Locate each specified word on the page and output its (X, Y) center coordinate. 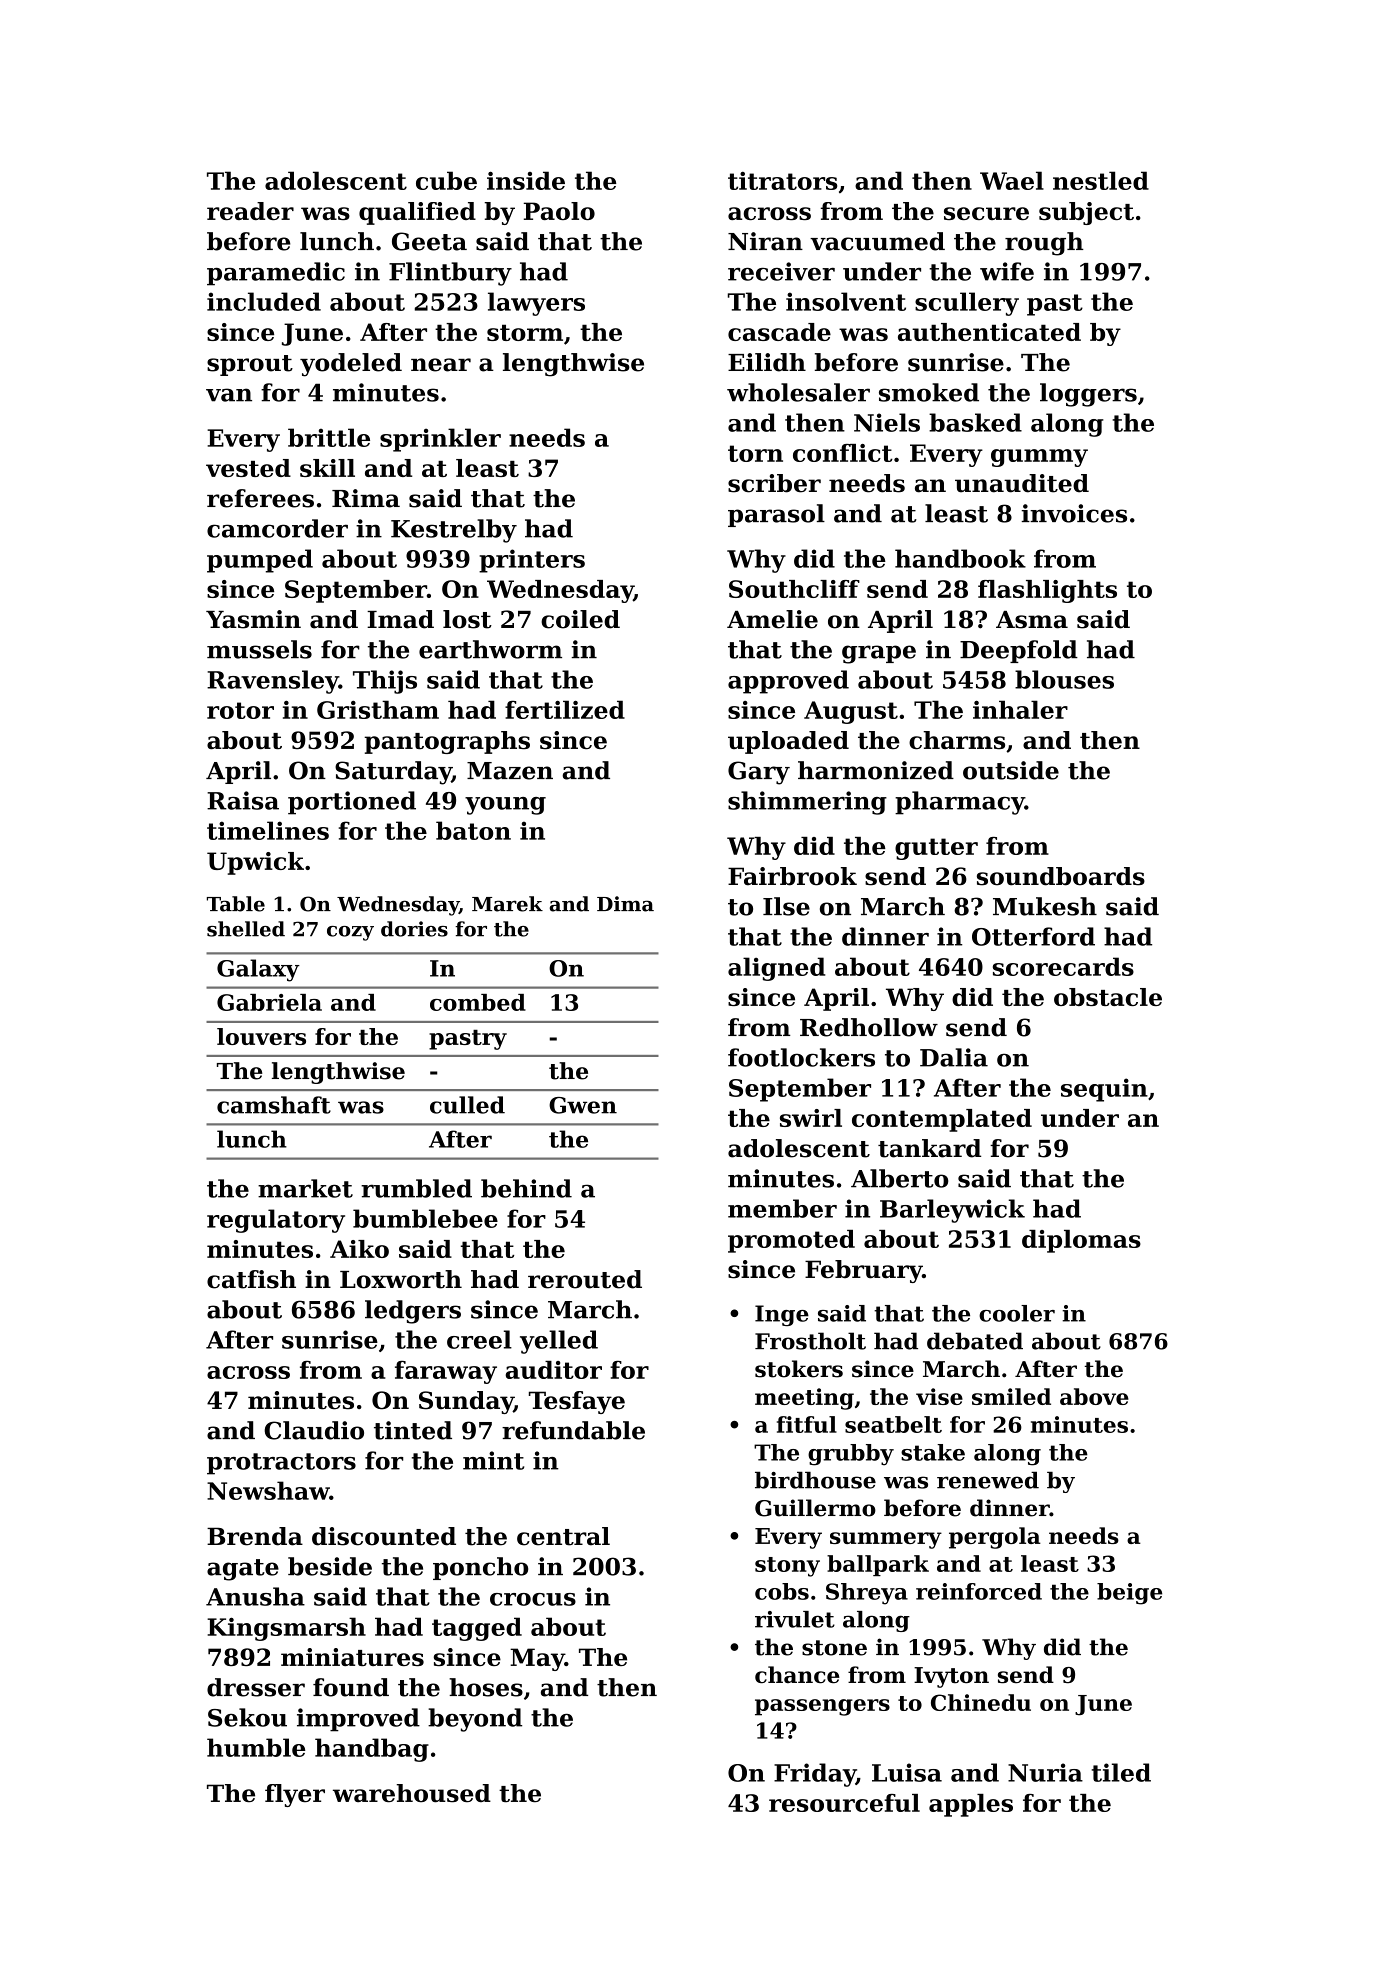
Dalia (954, 1057)
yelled (559, 1342)
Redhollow (869, 1027)
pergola (995, 1538)
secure (986, 213)
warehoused (412, 1793)
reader (250, 211)
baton (473, 830)
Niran (765, 241)
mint (493, 1460)
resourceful (844, 1803)
